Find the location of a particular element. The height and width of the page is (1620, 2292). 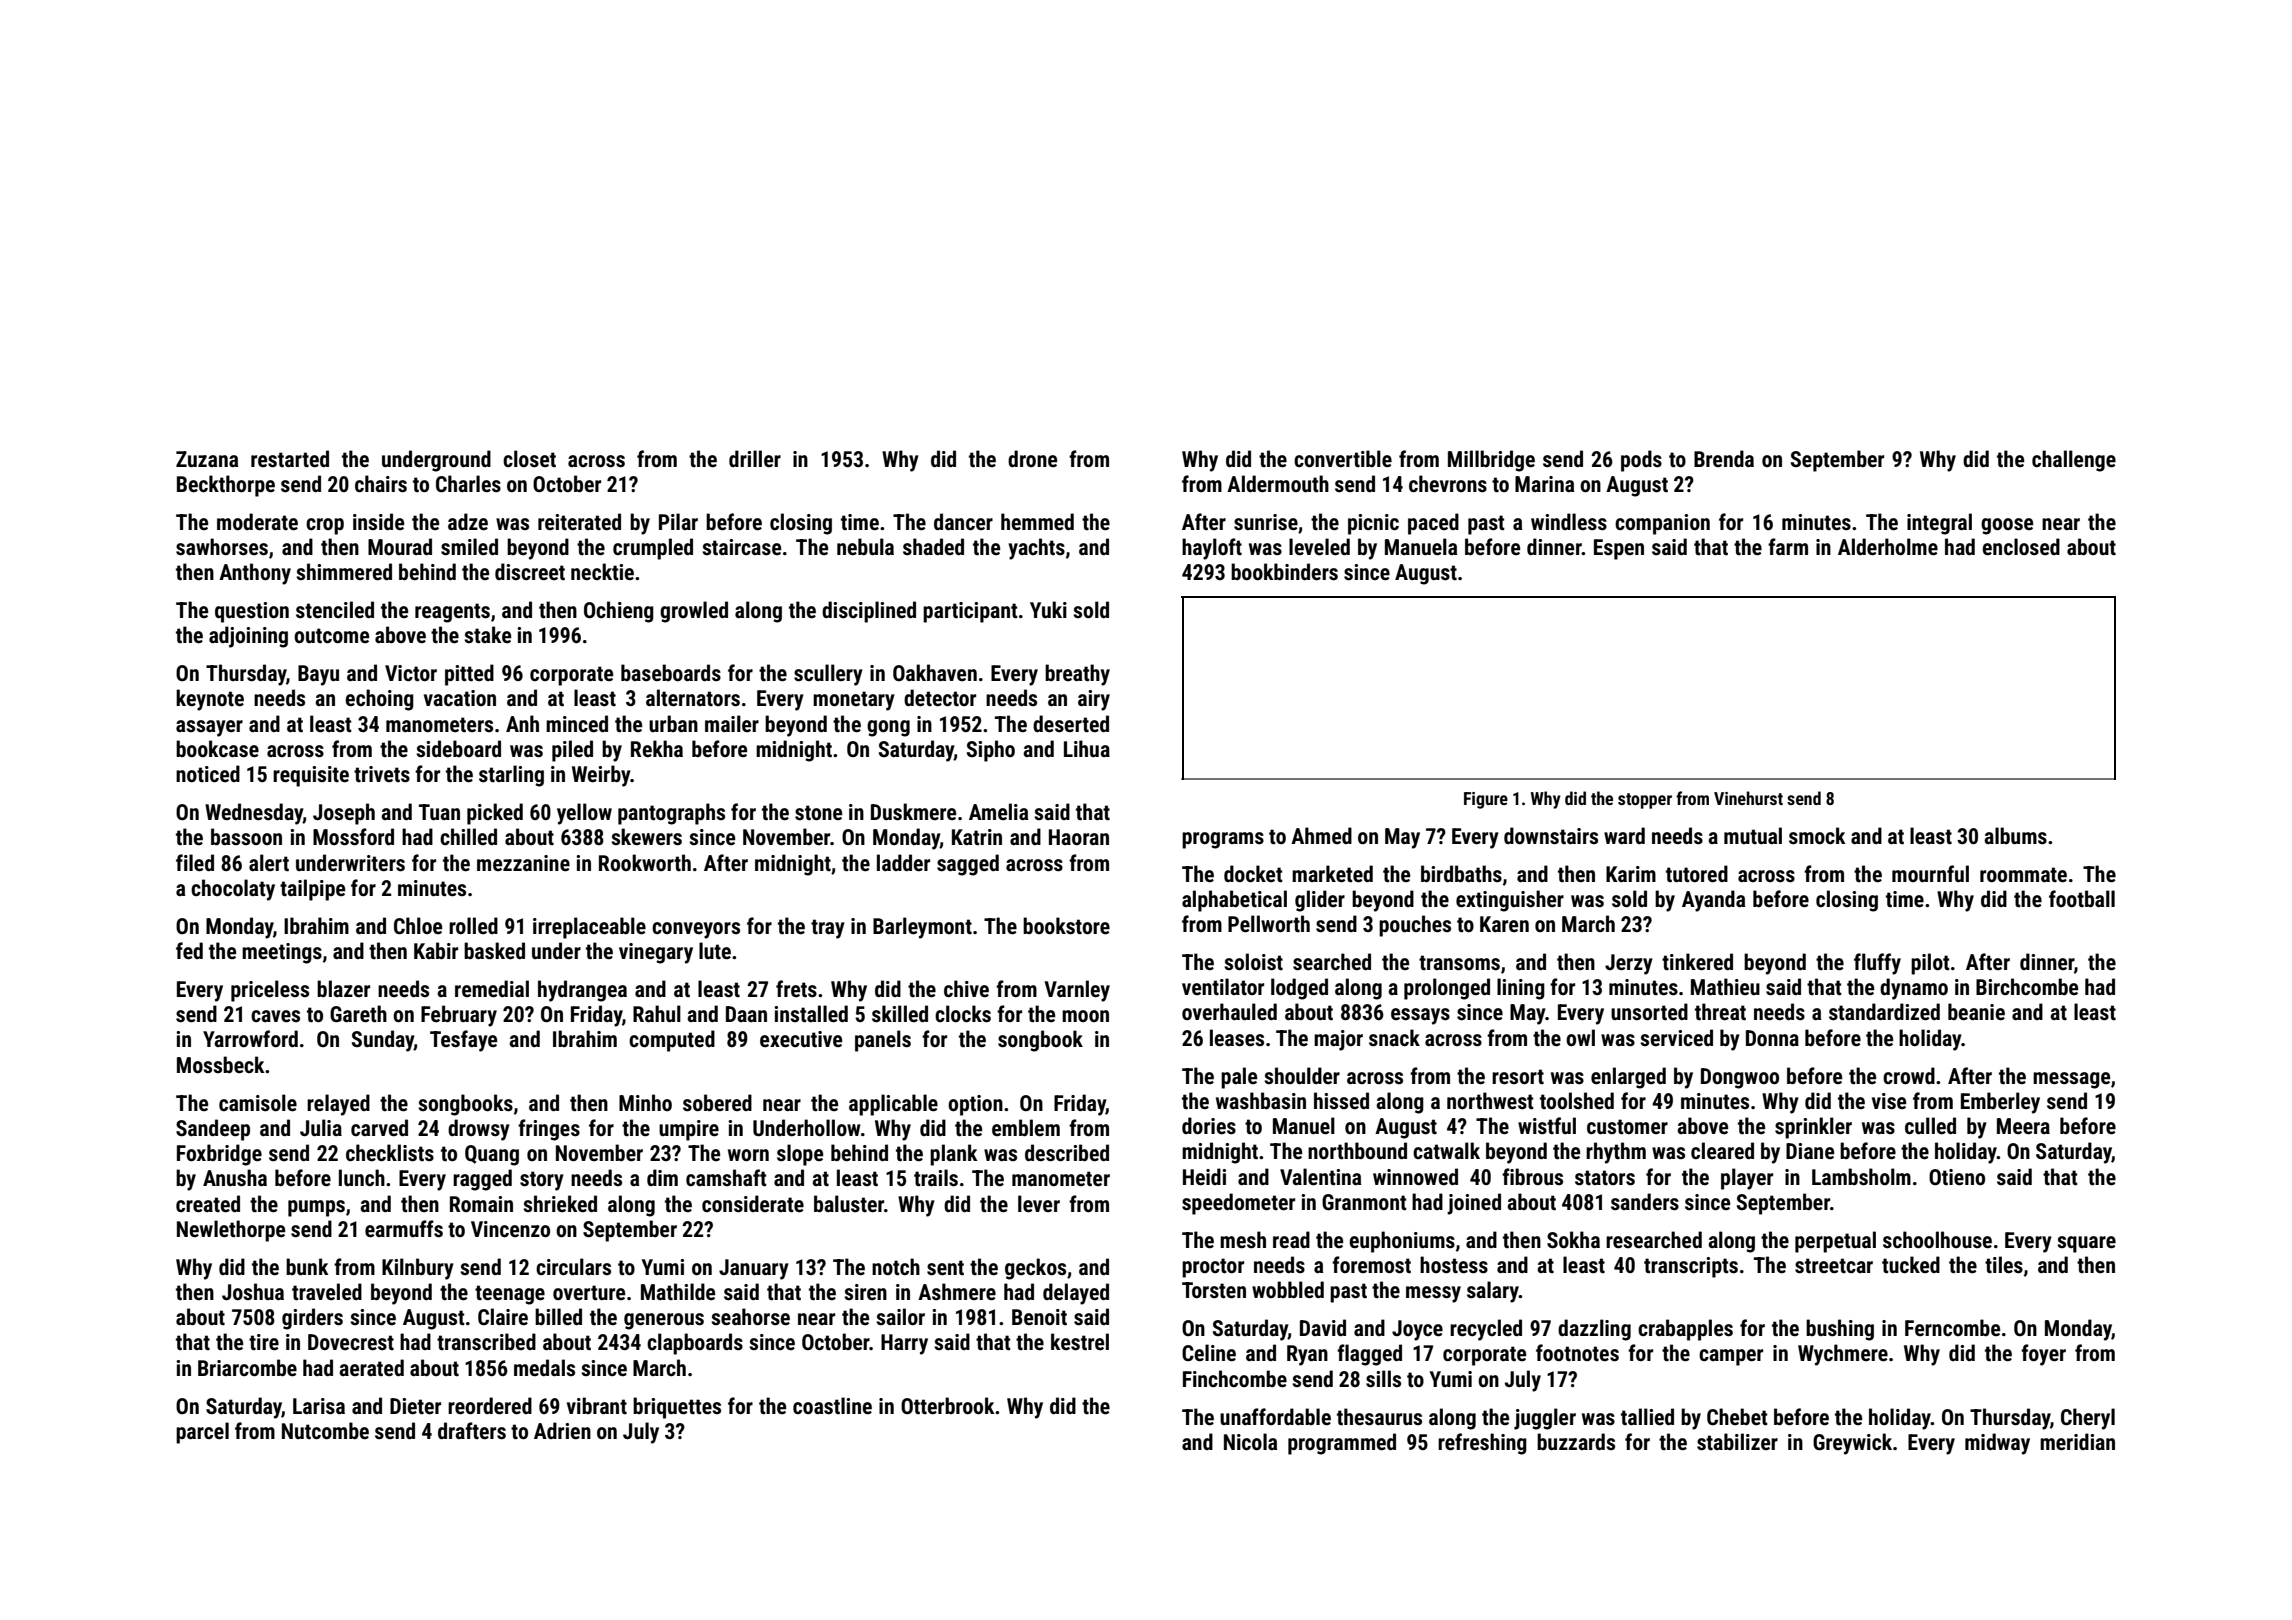

Newlethorpe is located at coordinates (231, 1231).
